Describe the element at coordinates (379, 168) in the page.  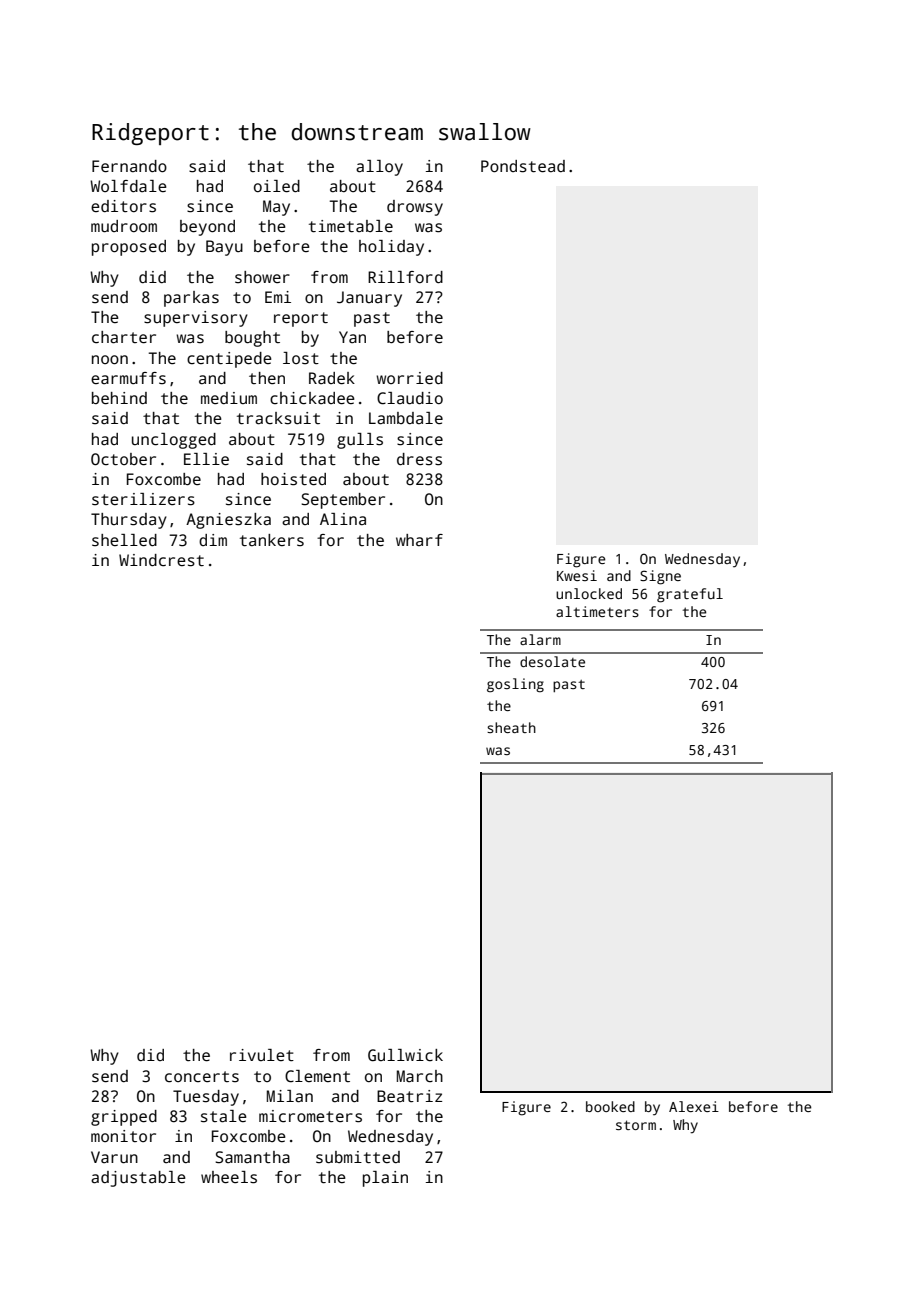
I see `alloy` at that location.
